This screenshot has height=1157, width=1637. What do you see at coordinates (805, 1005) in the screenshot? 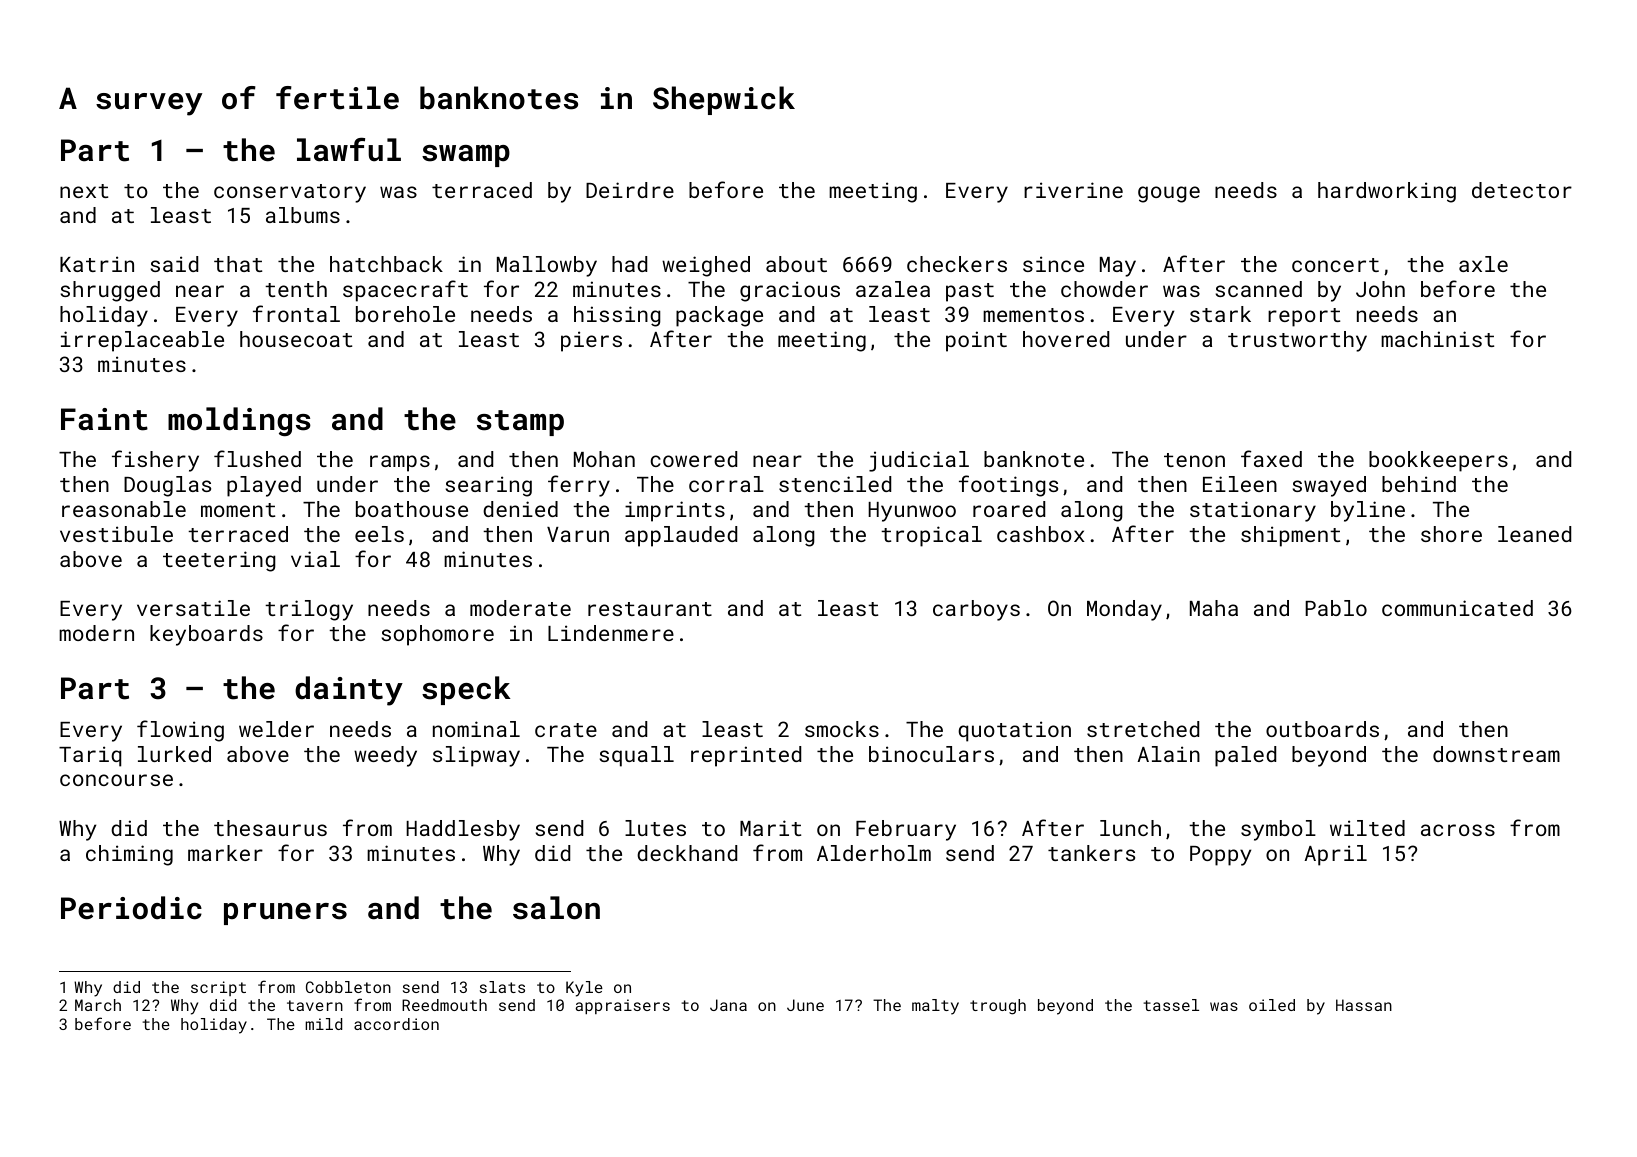
I see `June` at bounding box center [805, 1005].
